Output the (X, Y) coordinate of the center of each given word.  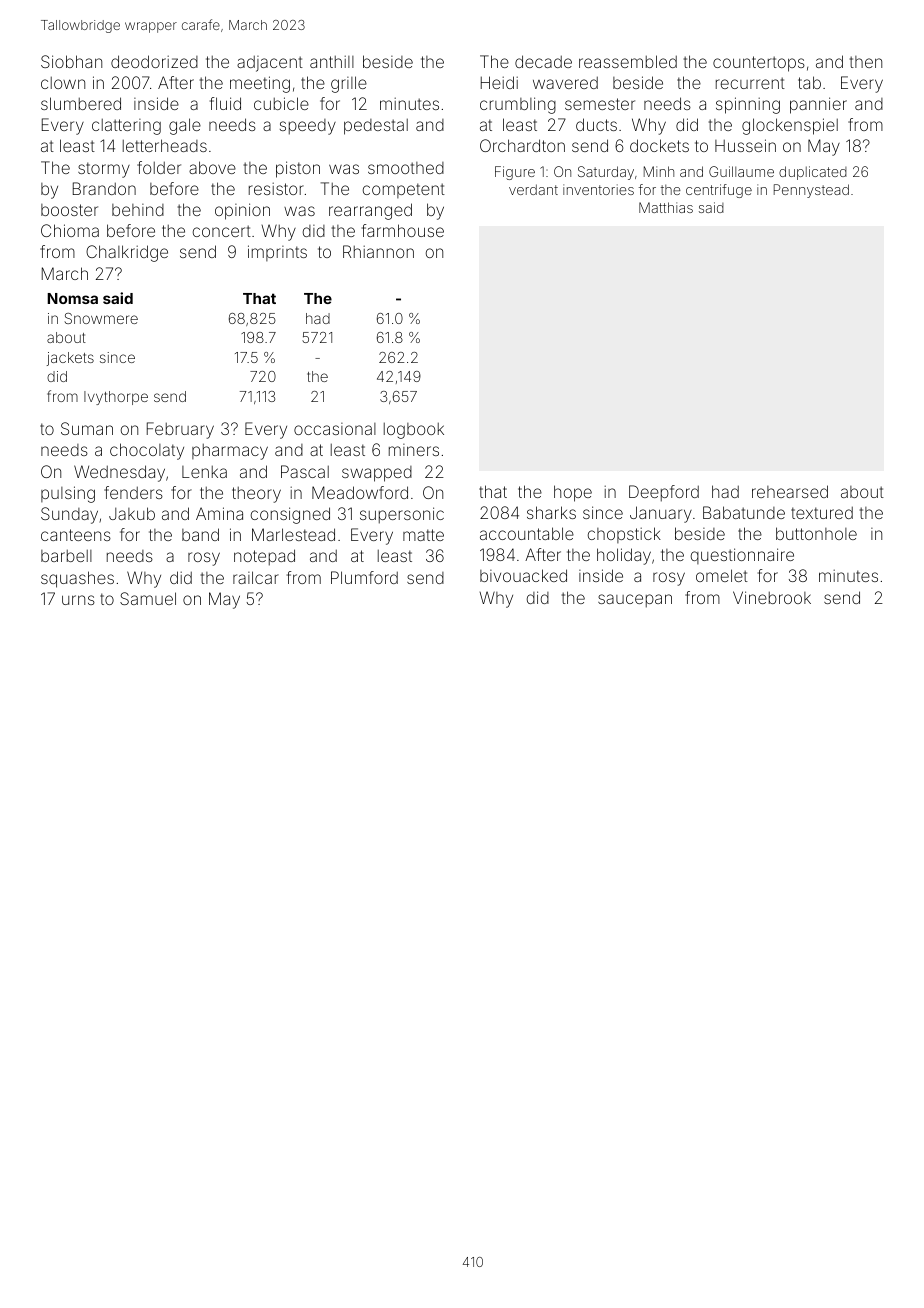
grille (349, 84)
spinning (748, 105)
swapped (377, 474)
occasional (335, 429)
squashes (77, 579)
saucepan (635, 601)
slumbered (81, 103)
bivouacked (523, 575)
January (661, 514)
